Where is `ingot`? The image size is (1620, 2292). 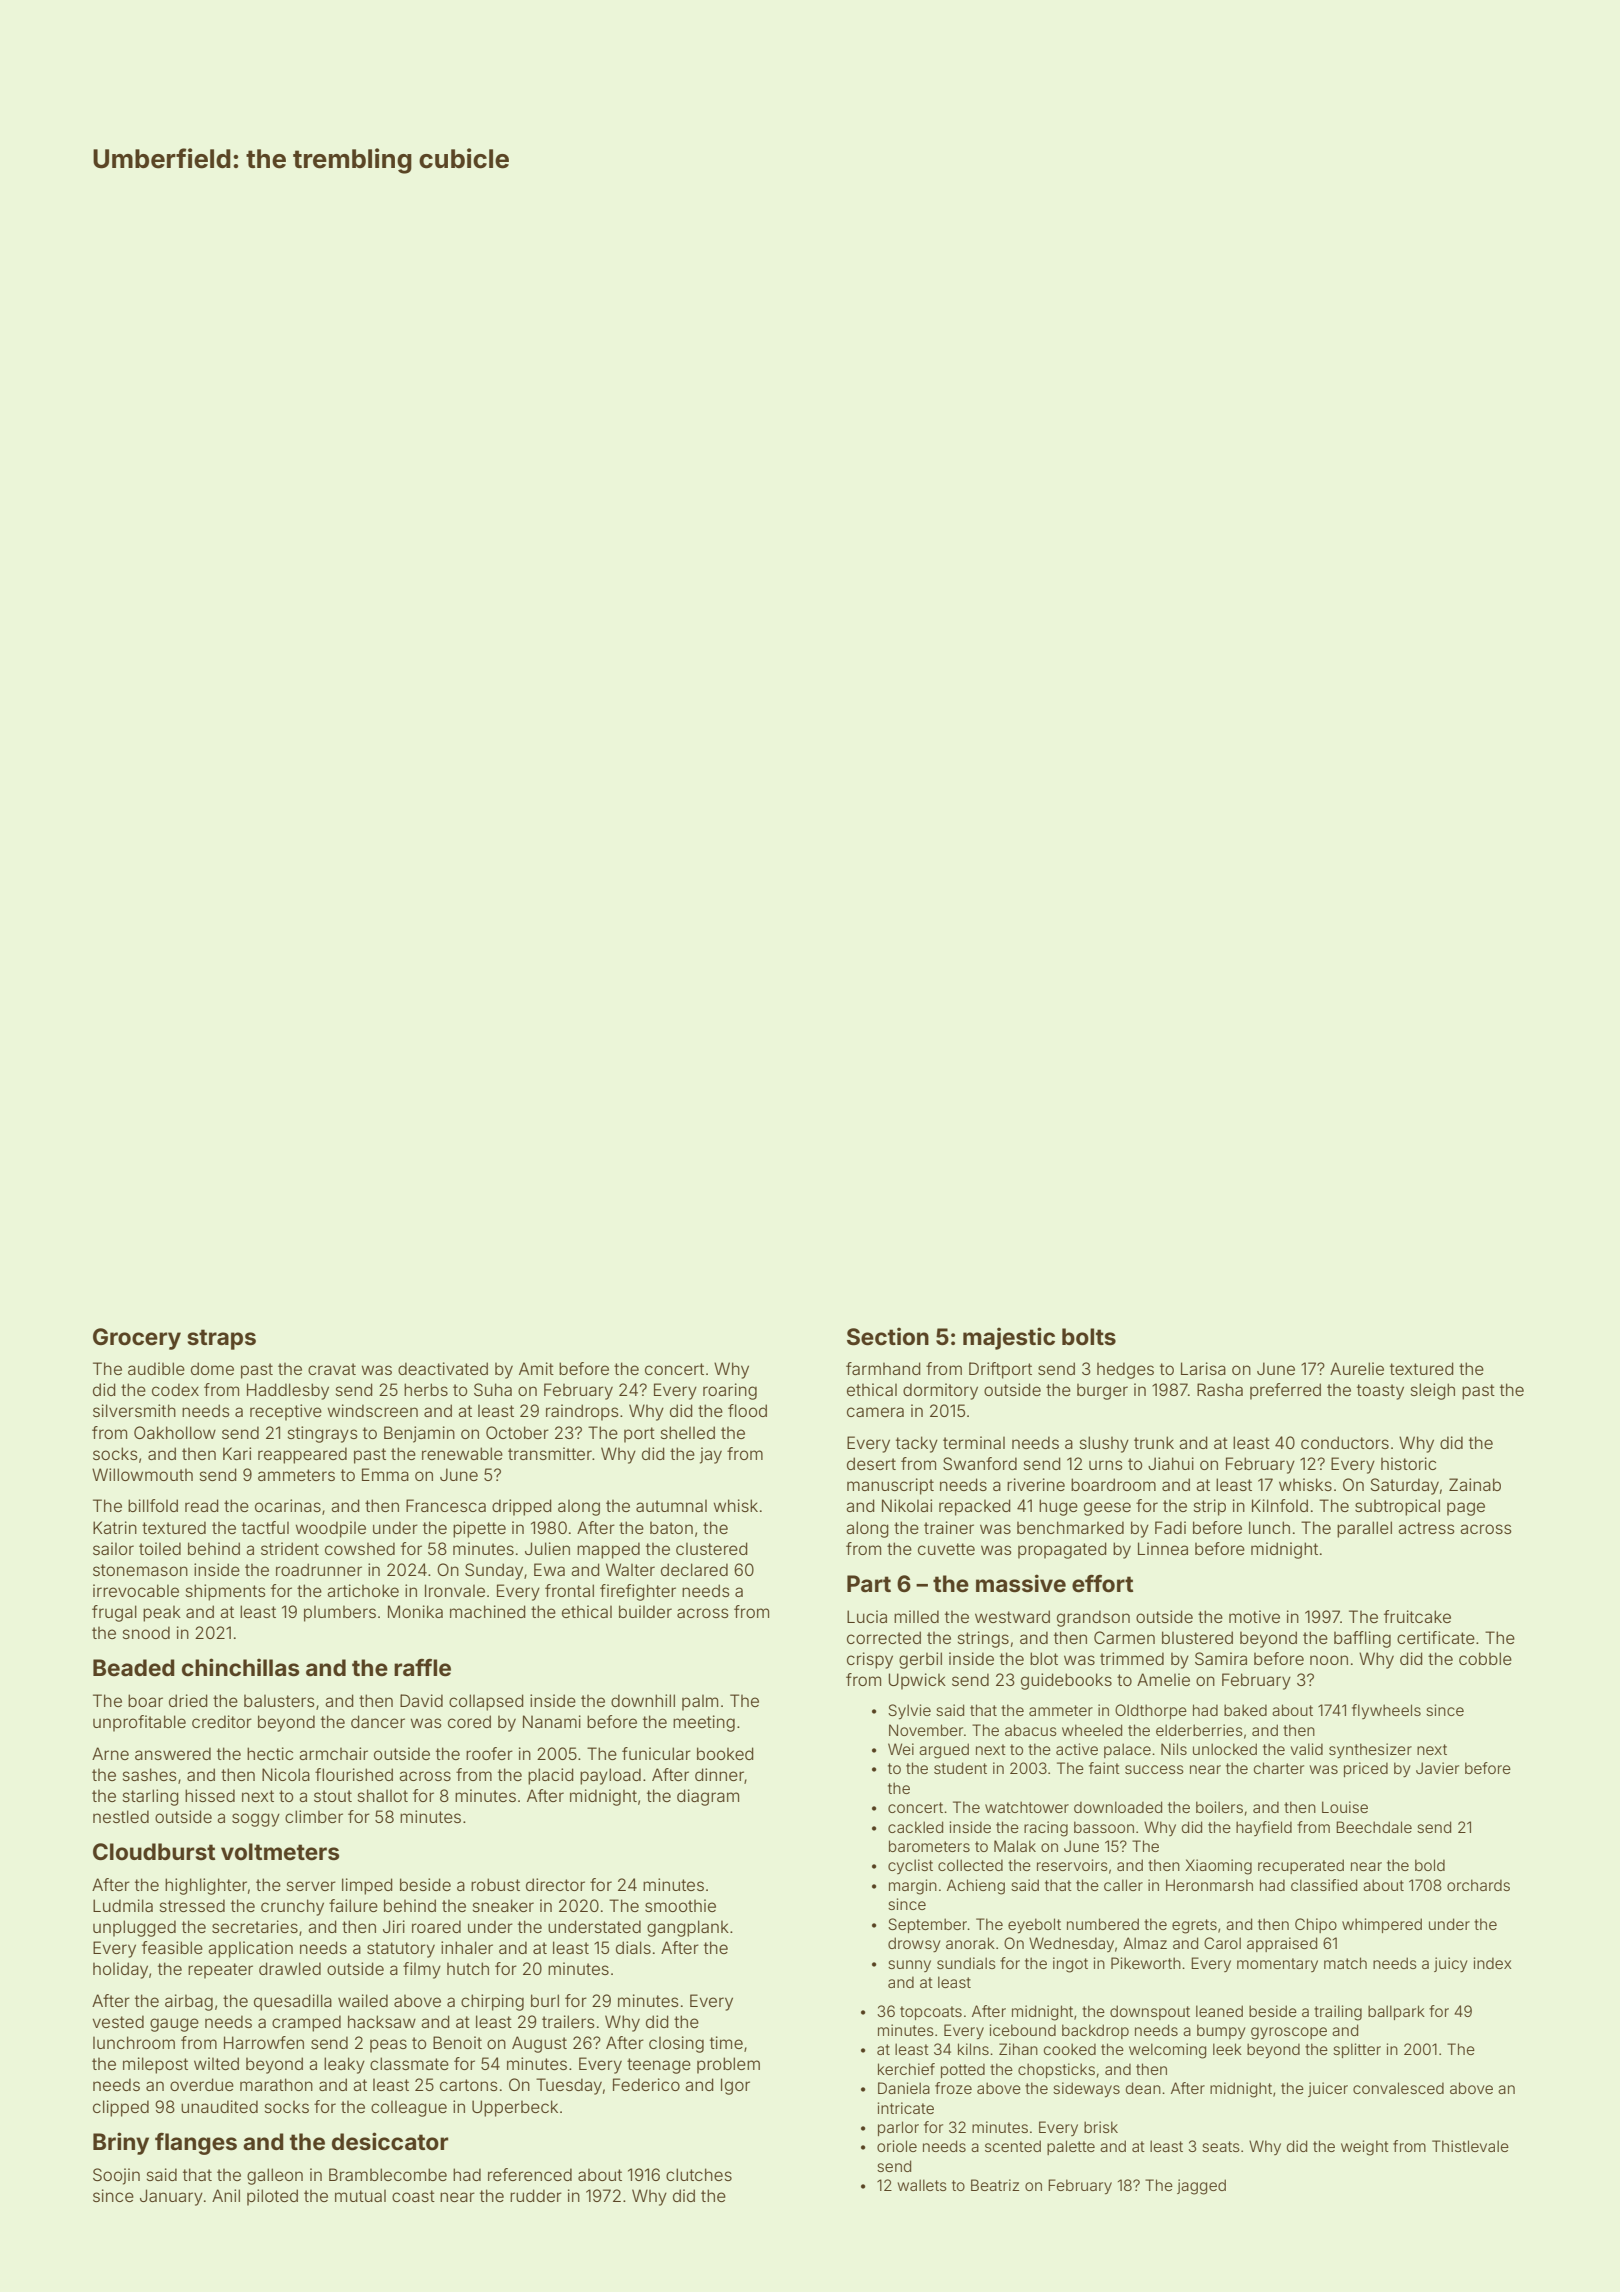 ingot is located at coordinates (1070, 1965).
